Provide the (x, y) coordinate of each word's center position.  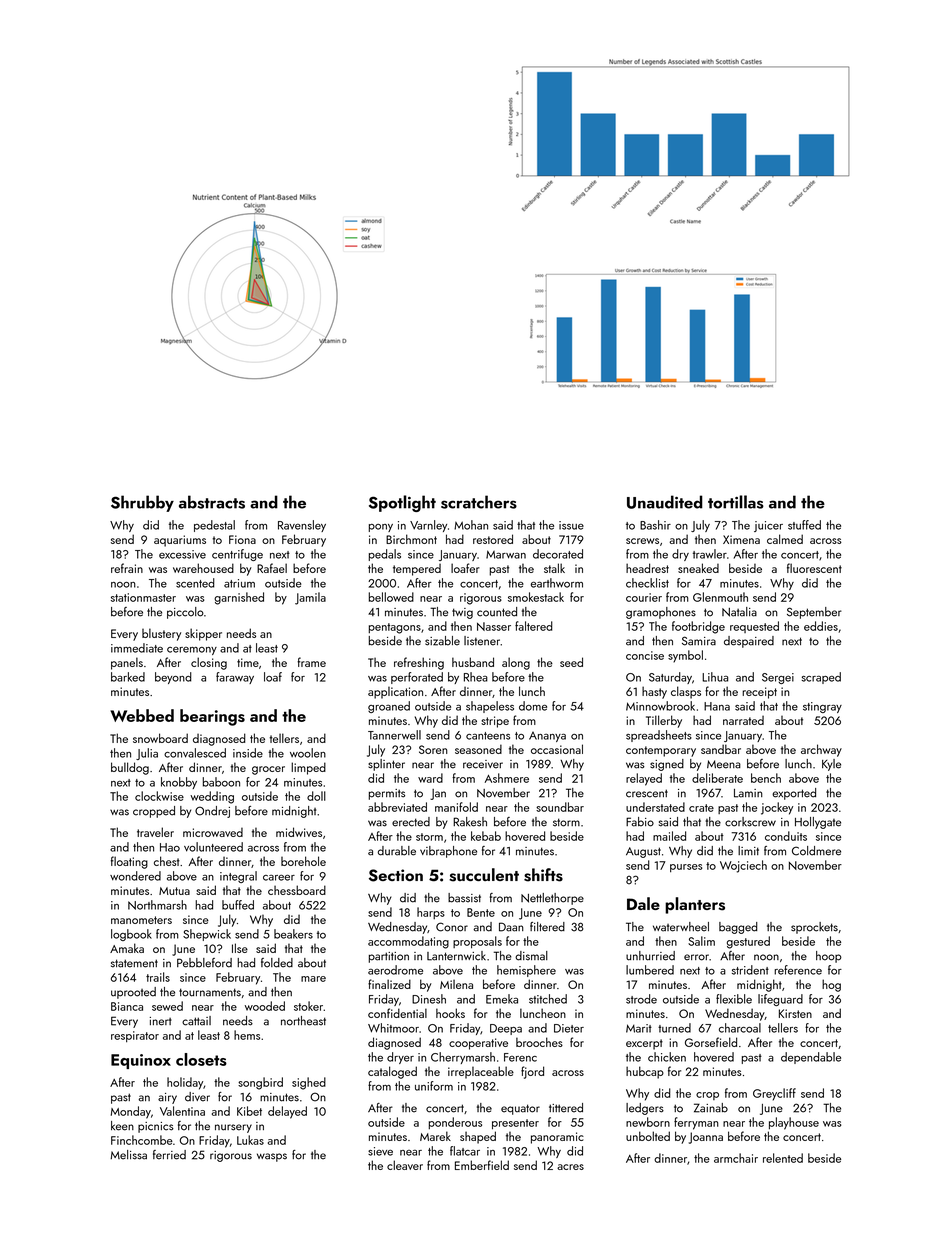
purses (686, 868)
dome (533, 706)
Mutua (174, 891)
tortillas (736, 502)
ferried (169, 1155)
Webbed (142, 715)
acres (570, 1167)
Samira (699, 641)
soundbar (560, 807)
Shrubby (142, 503)
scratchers (479, 502)
